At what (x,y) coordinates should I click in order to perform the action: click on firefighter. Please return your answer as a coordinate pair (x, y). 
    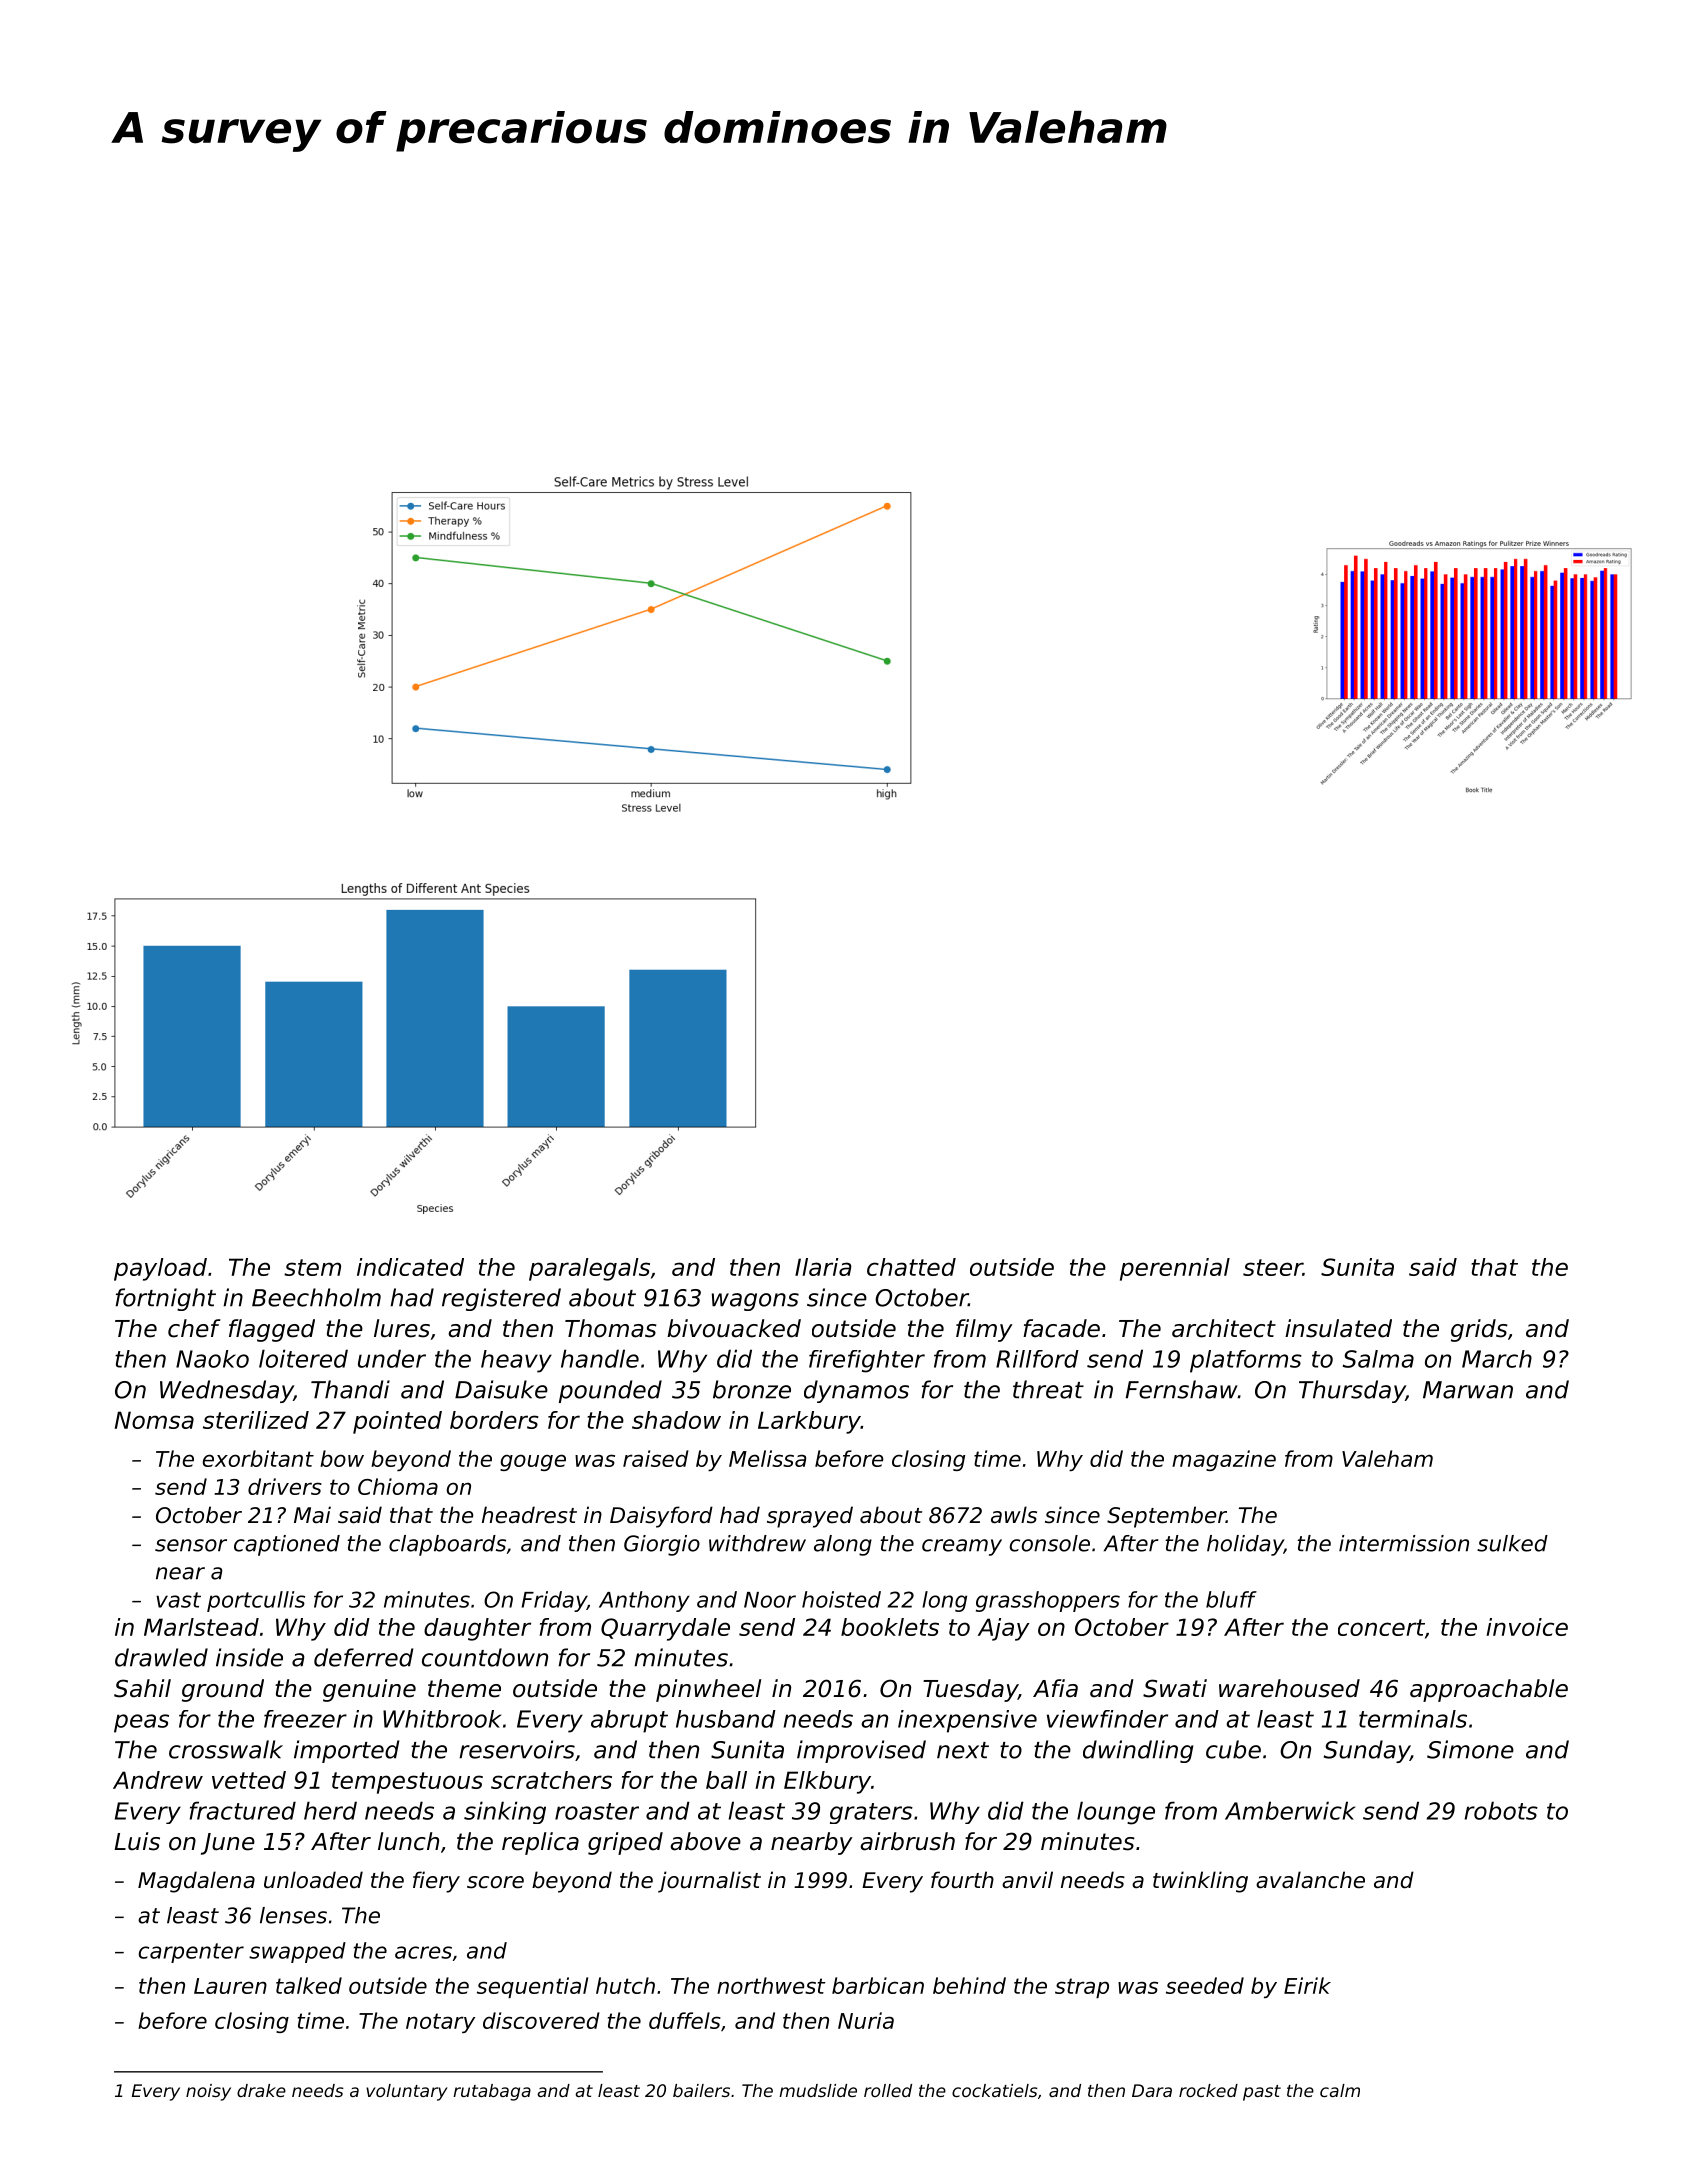
    Looking at the image, I should click on (867, 1361).
